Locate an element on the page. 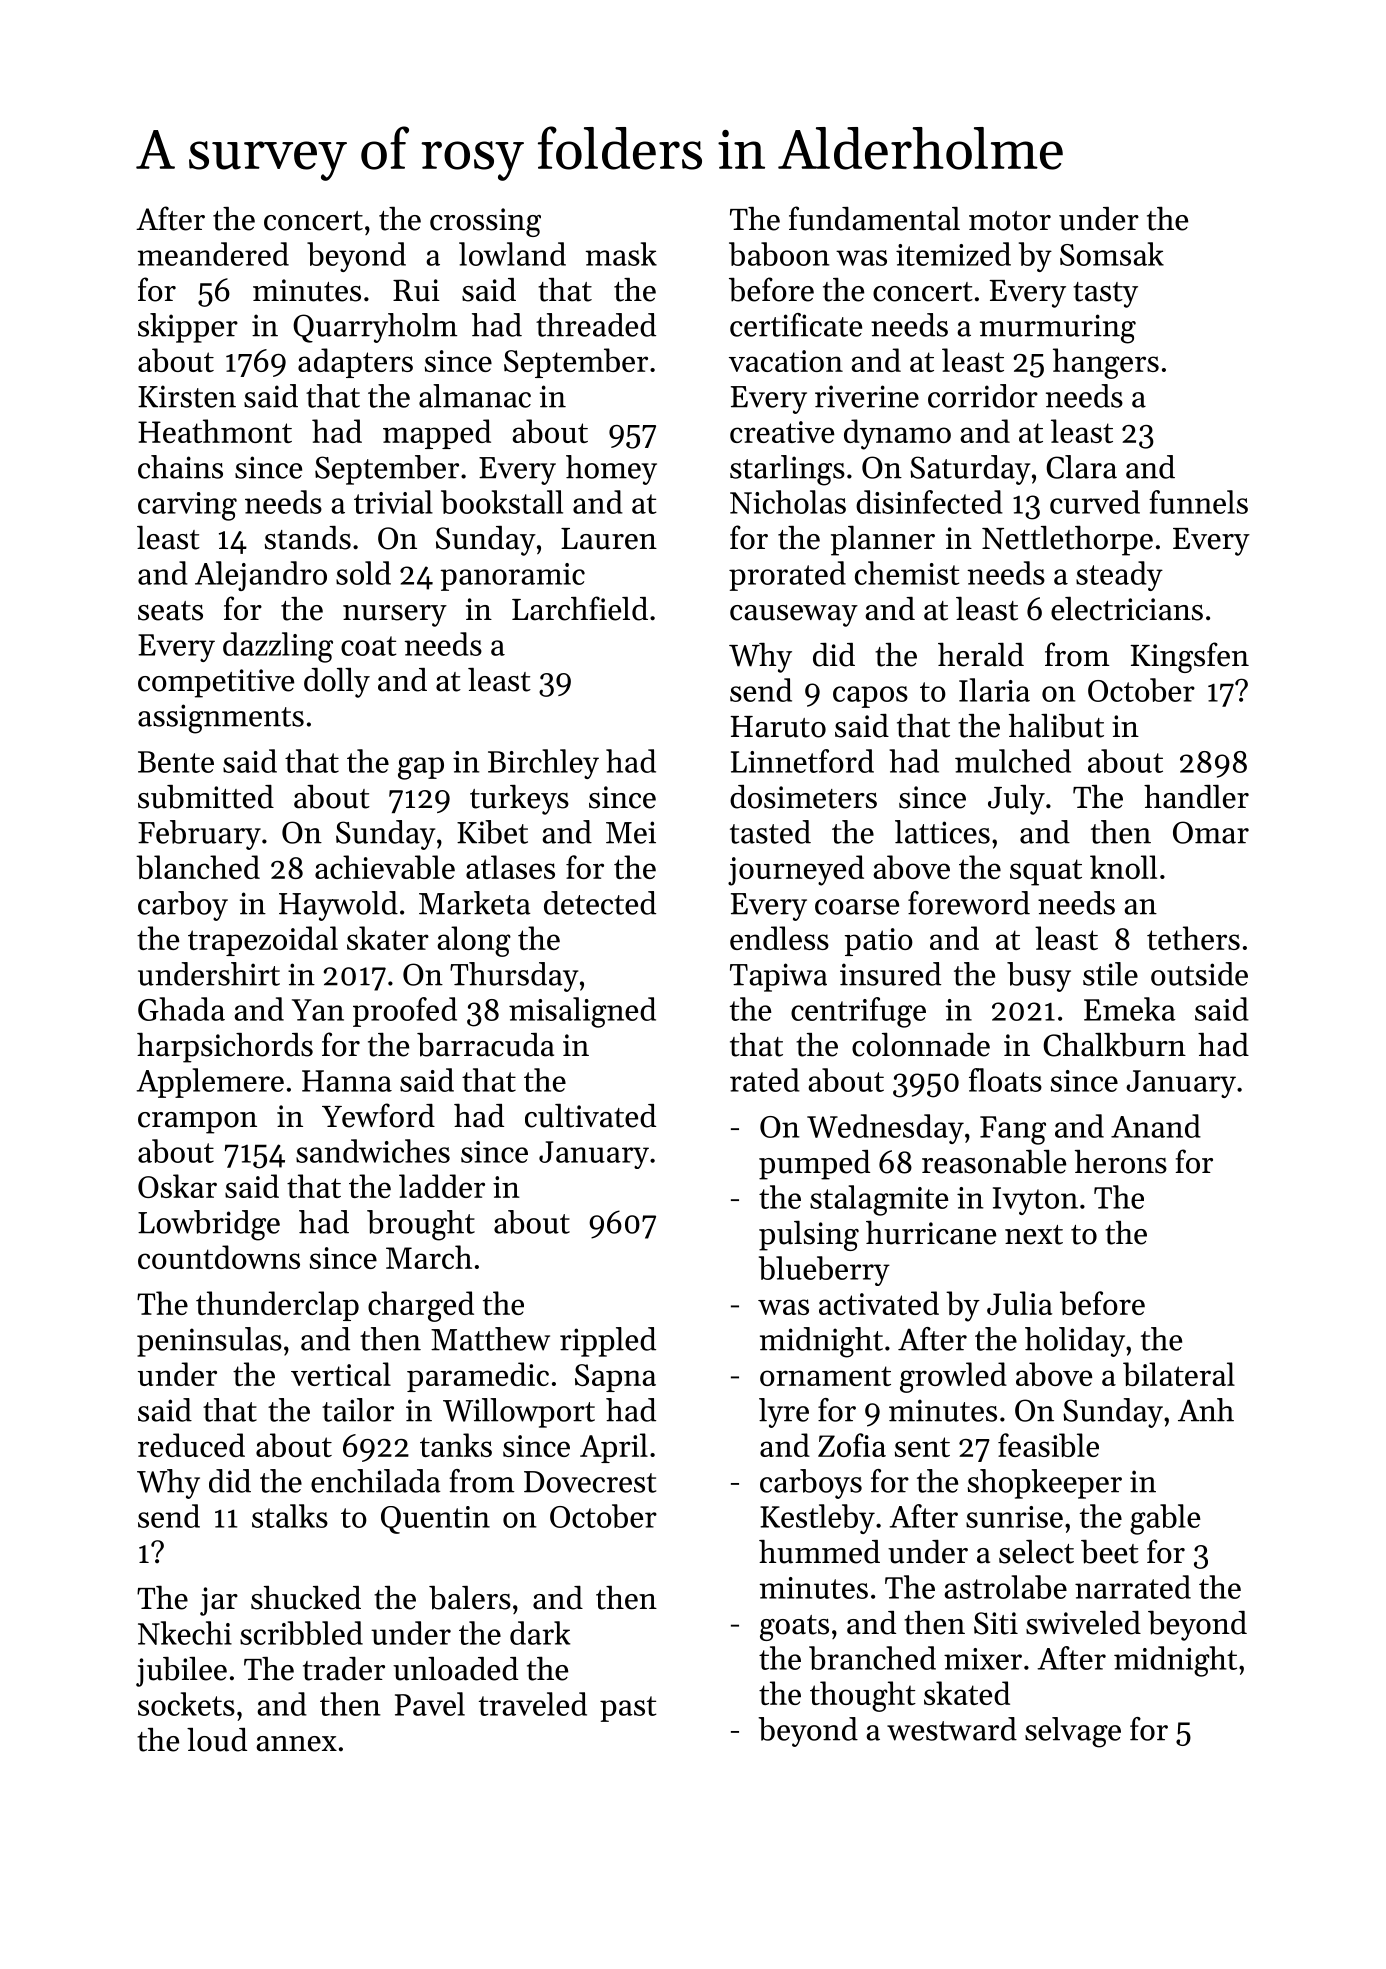  mask is located at coordinates (621, 254).
